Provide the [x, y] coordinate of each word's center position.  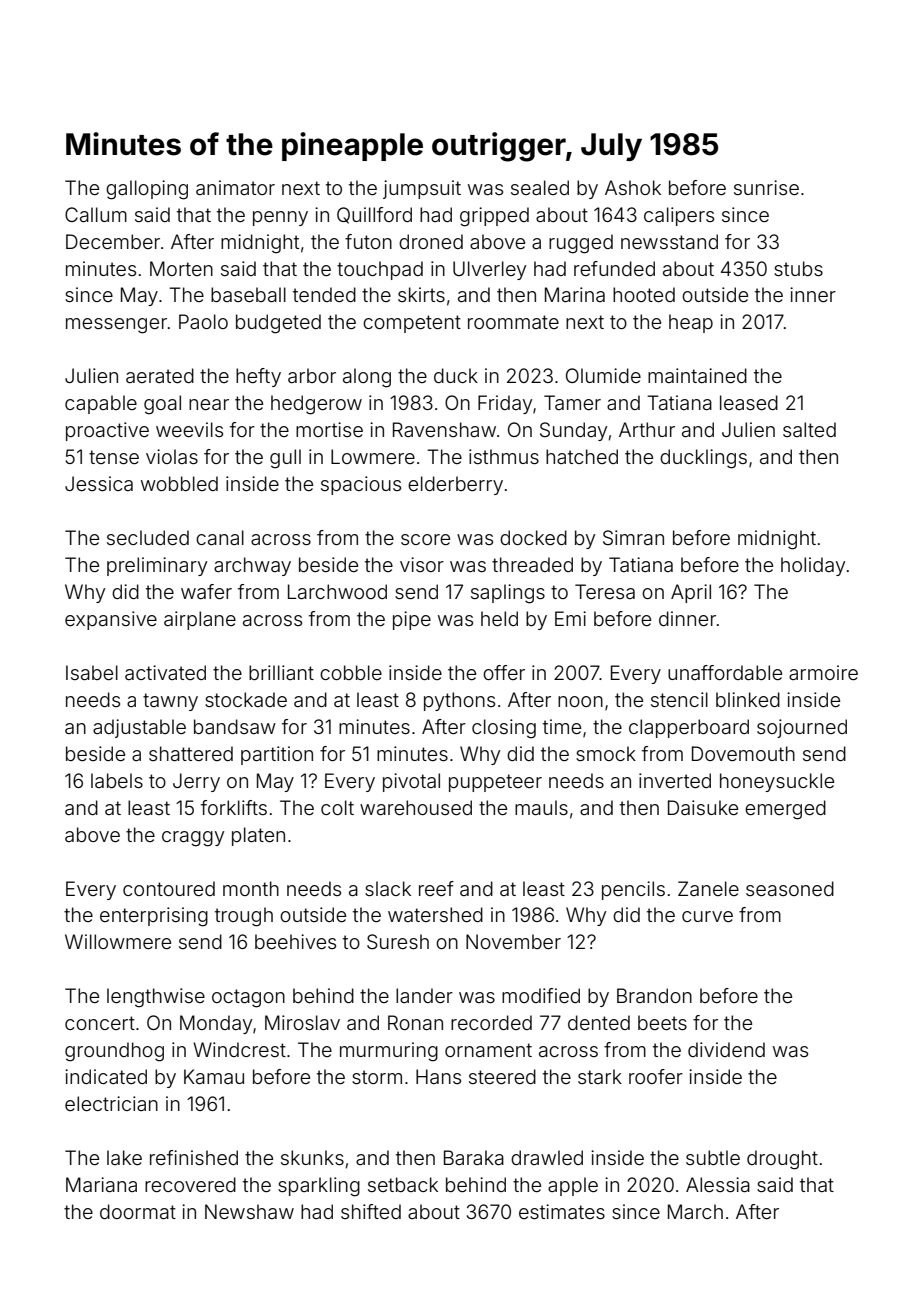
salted [809, 429]
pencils [633, 890]
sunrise [766, 187]
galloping [147, 190]
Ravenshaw [444, 429]
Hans [438, 1076]
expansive [111, 620]
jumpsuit [422, 189]
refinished [194, 1157]
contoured [169, 888]
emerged [785, 810]
